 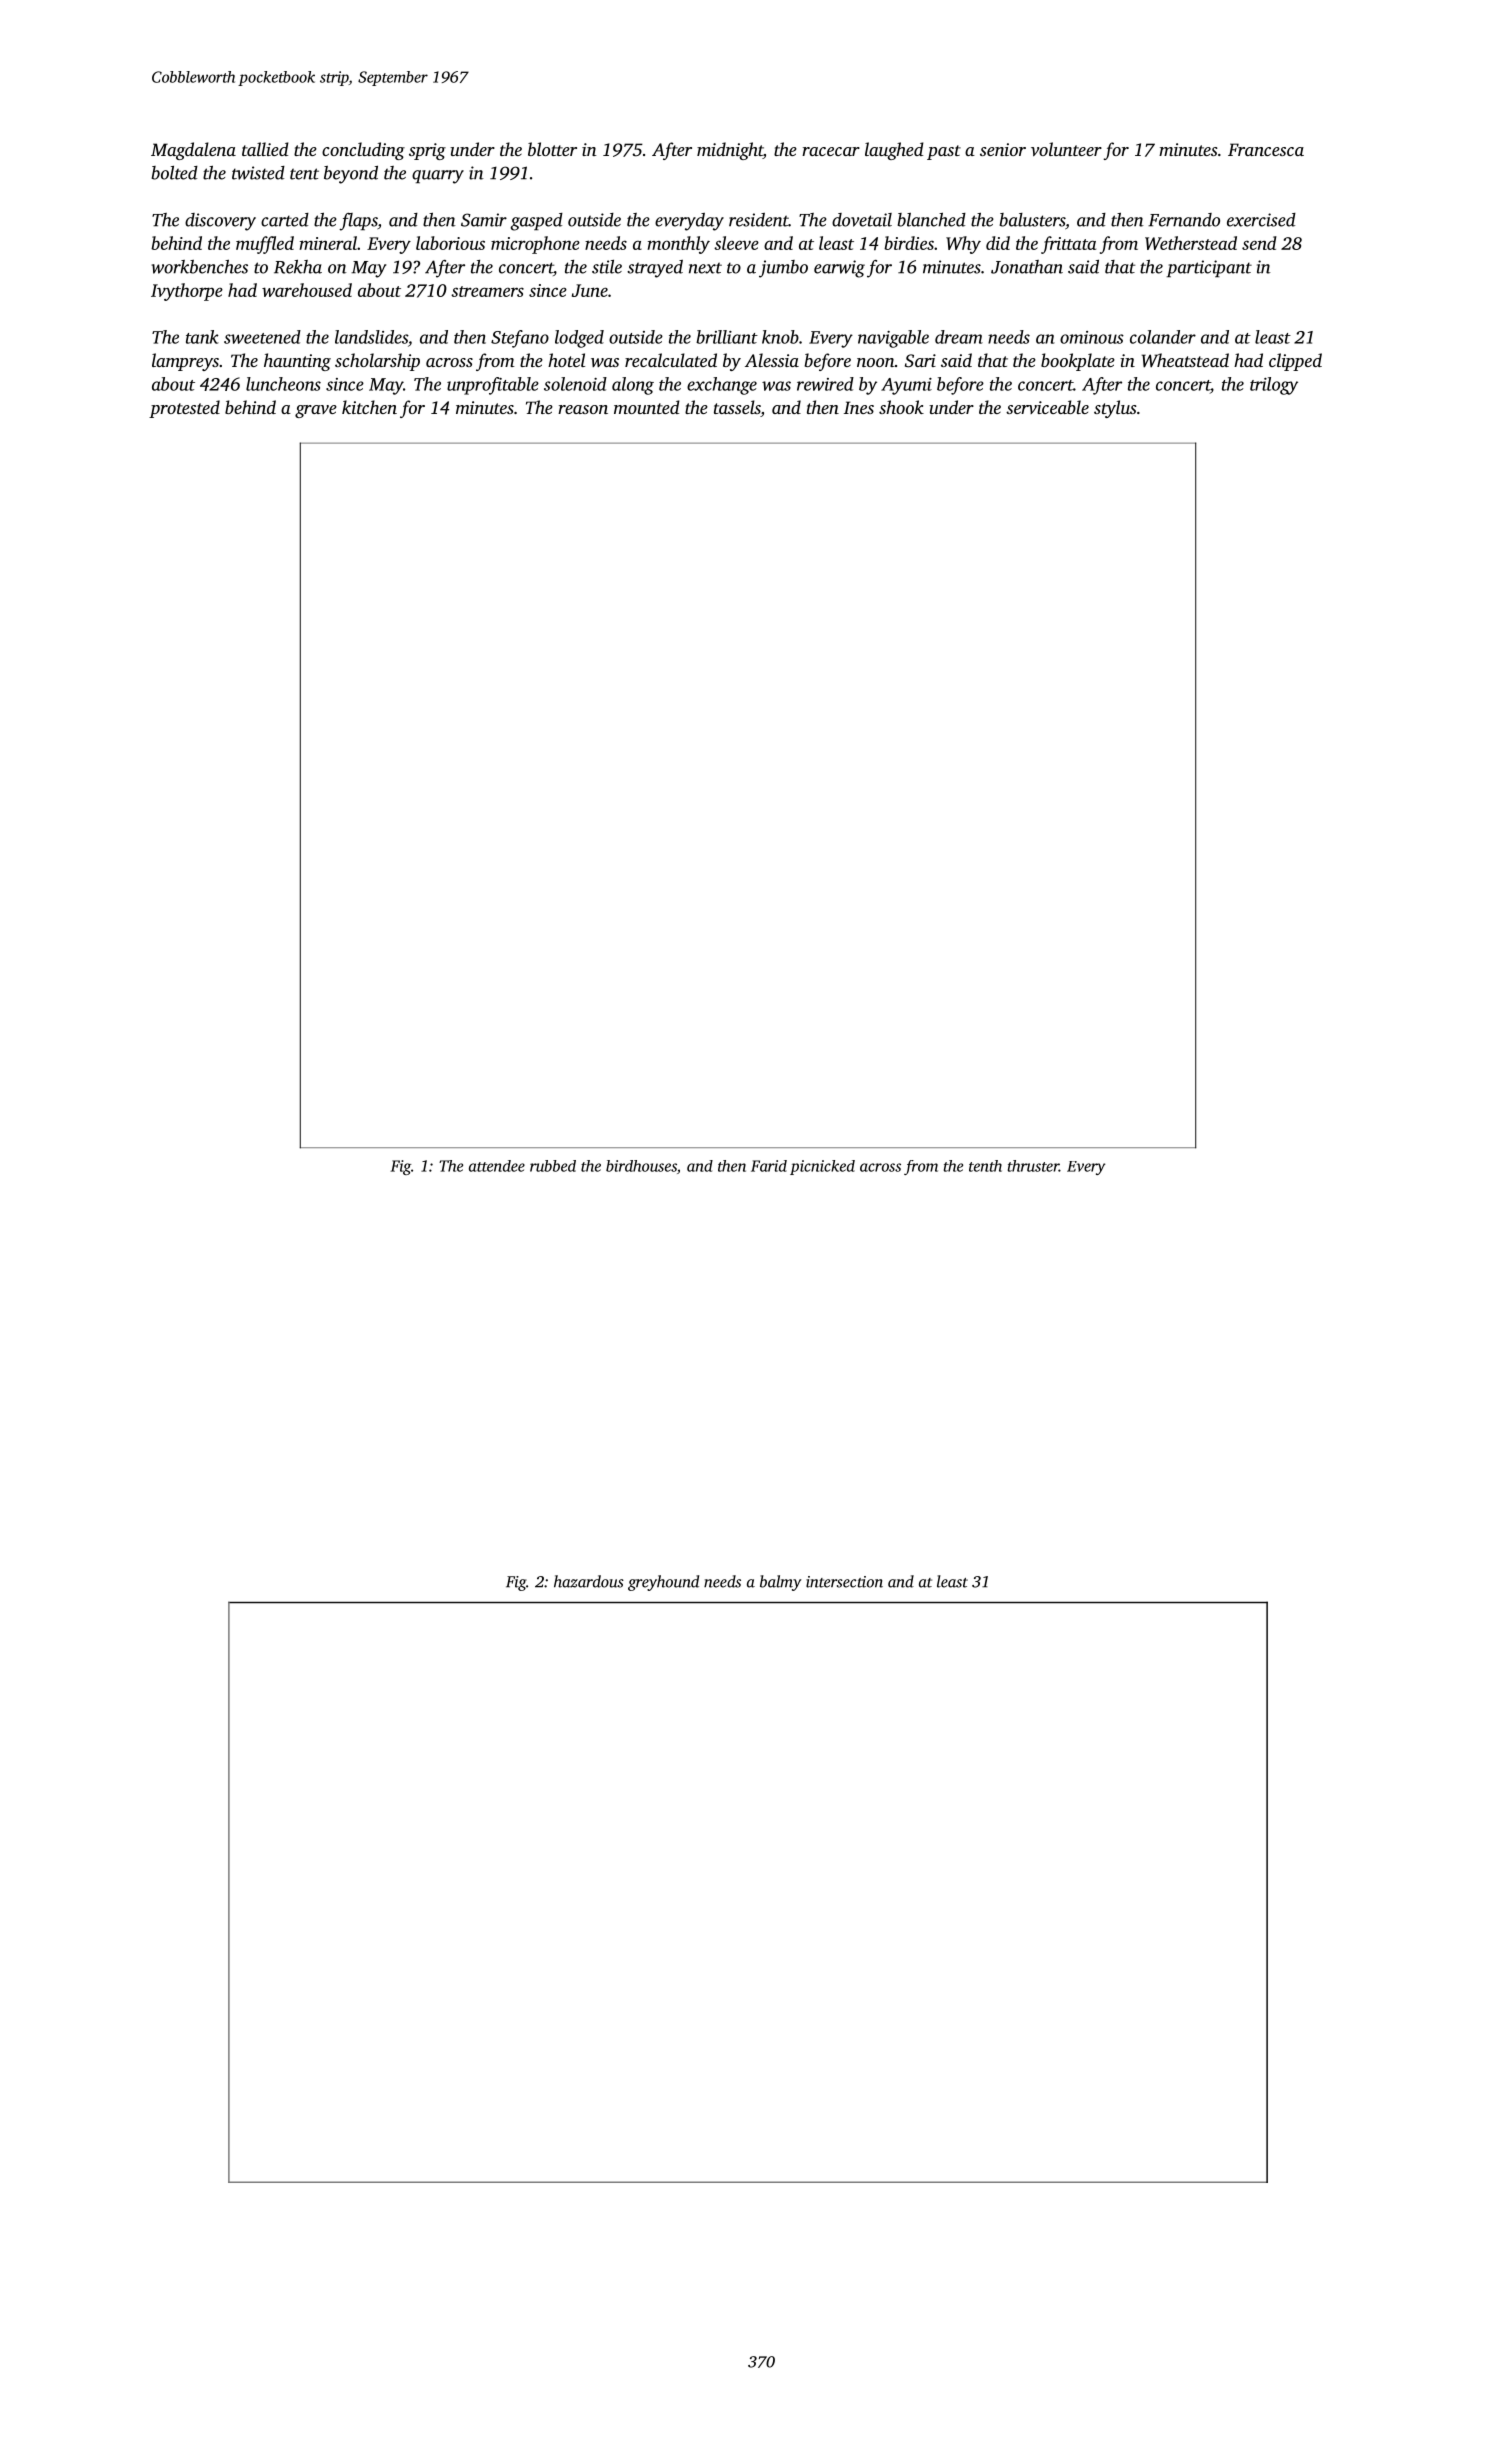 What do you see at coordinates (1047, 407) in the screenshot?
I see `serviceable` at bounding box center [1047, 407].
